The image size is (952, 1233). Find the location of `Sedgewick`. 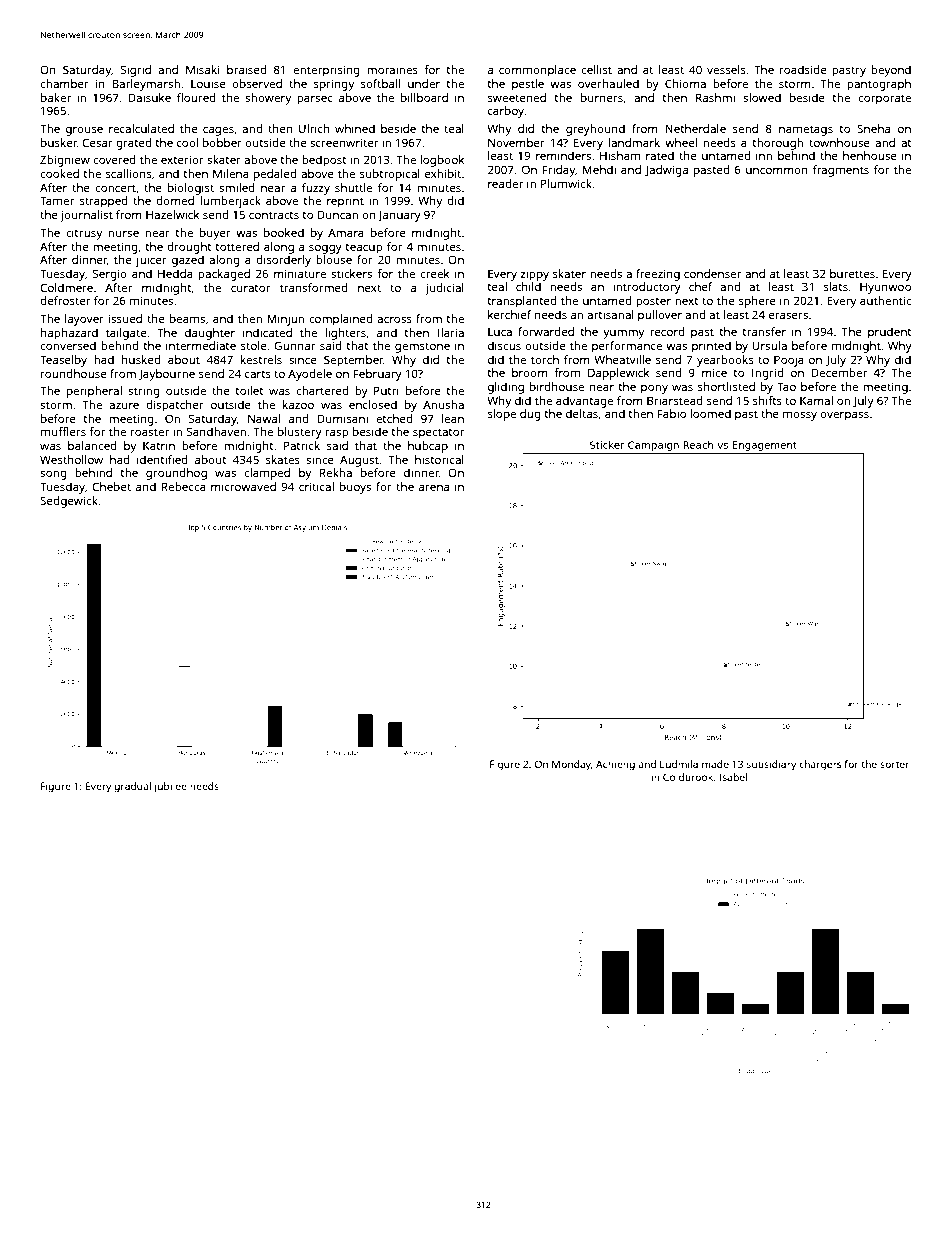

Sedgewick is located at coordinates (69, 502).
